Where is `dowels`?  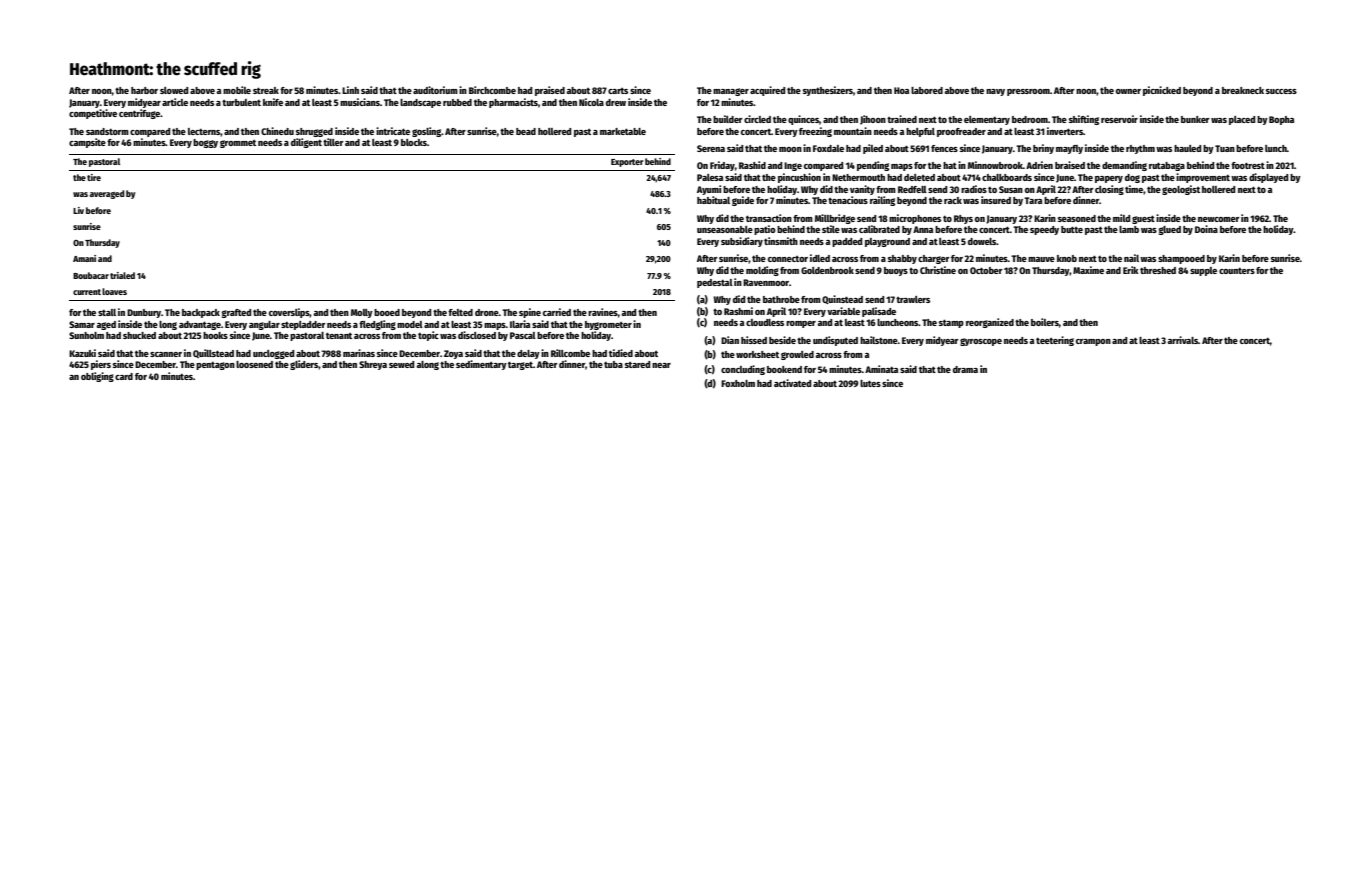 dowels is located at coordinates (982, 241).
